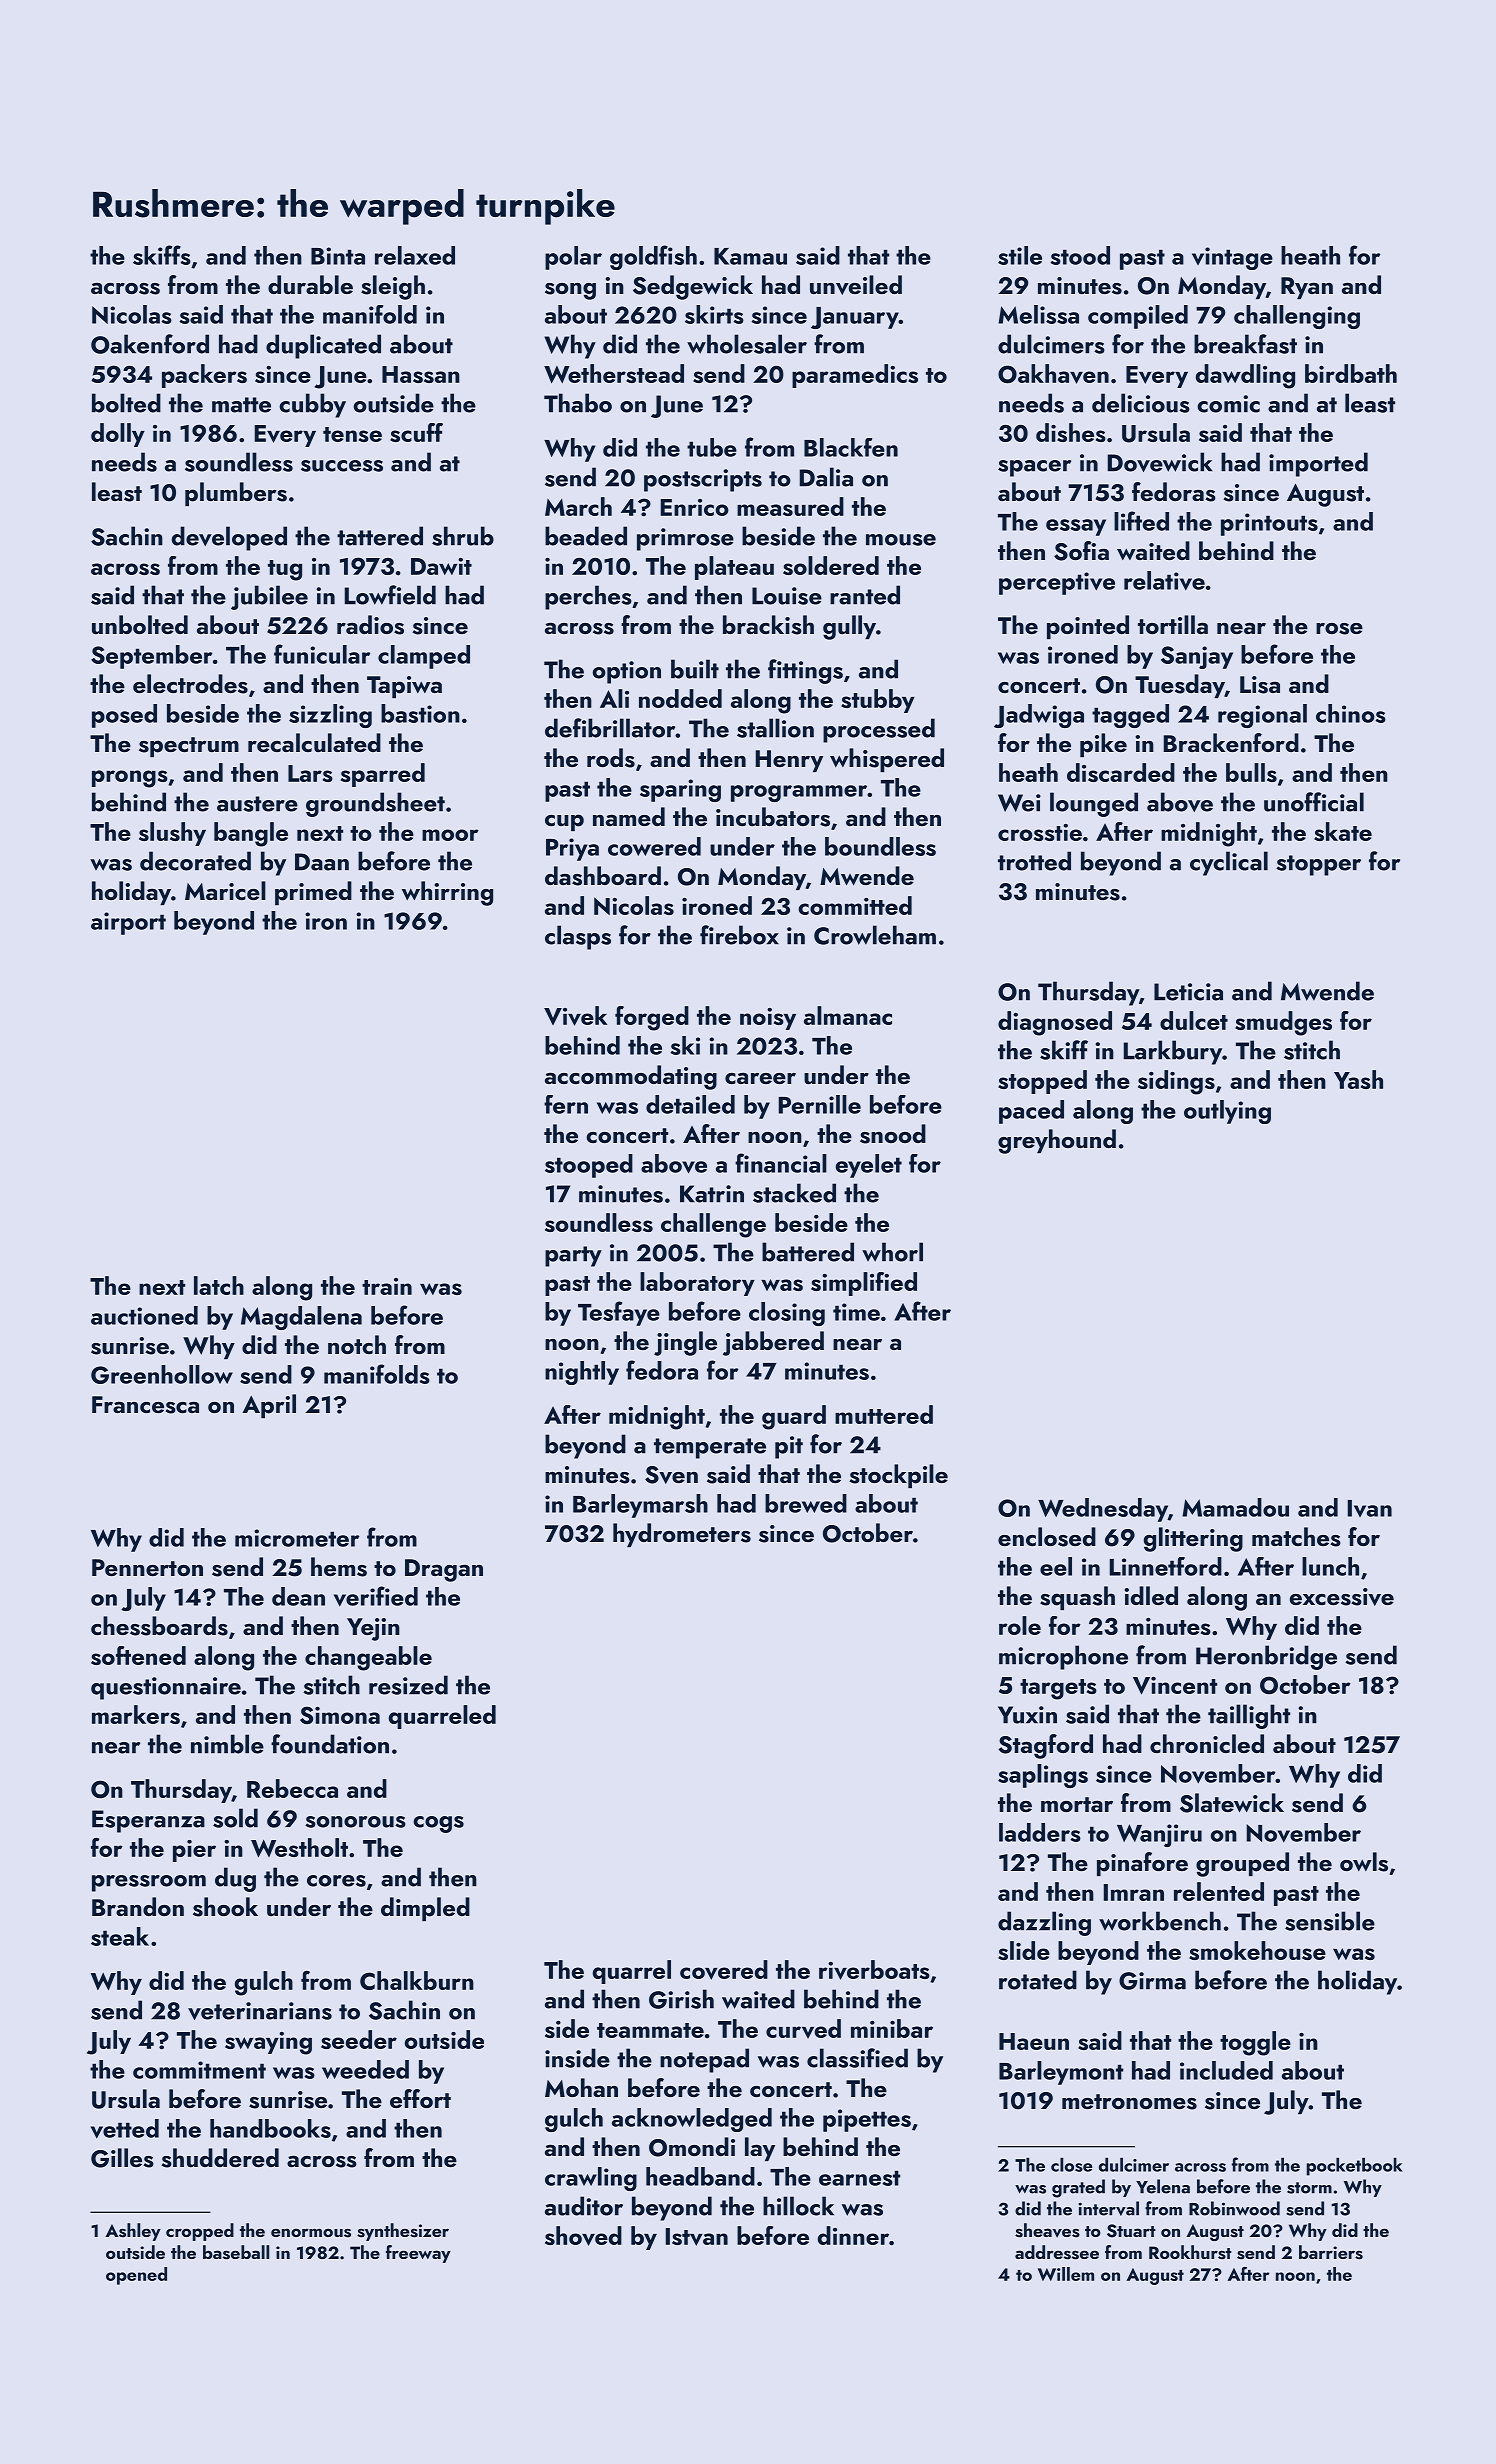 The width and height of the image is (1496, 2464). What do you see at coordinates (199, 2070) in the image?
I see `commitment` at bounding box center [199, 2070].
